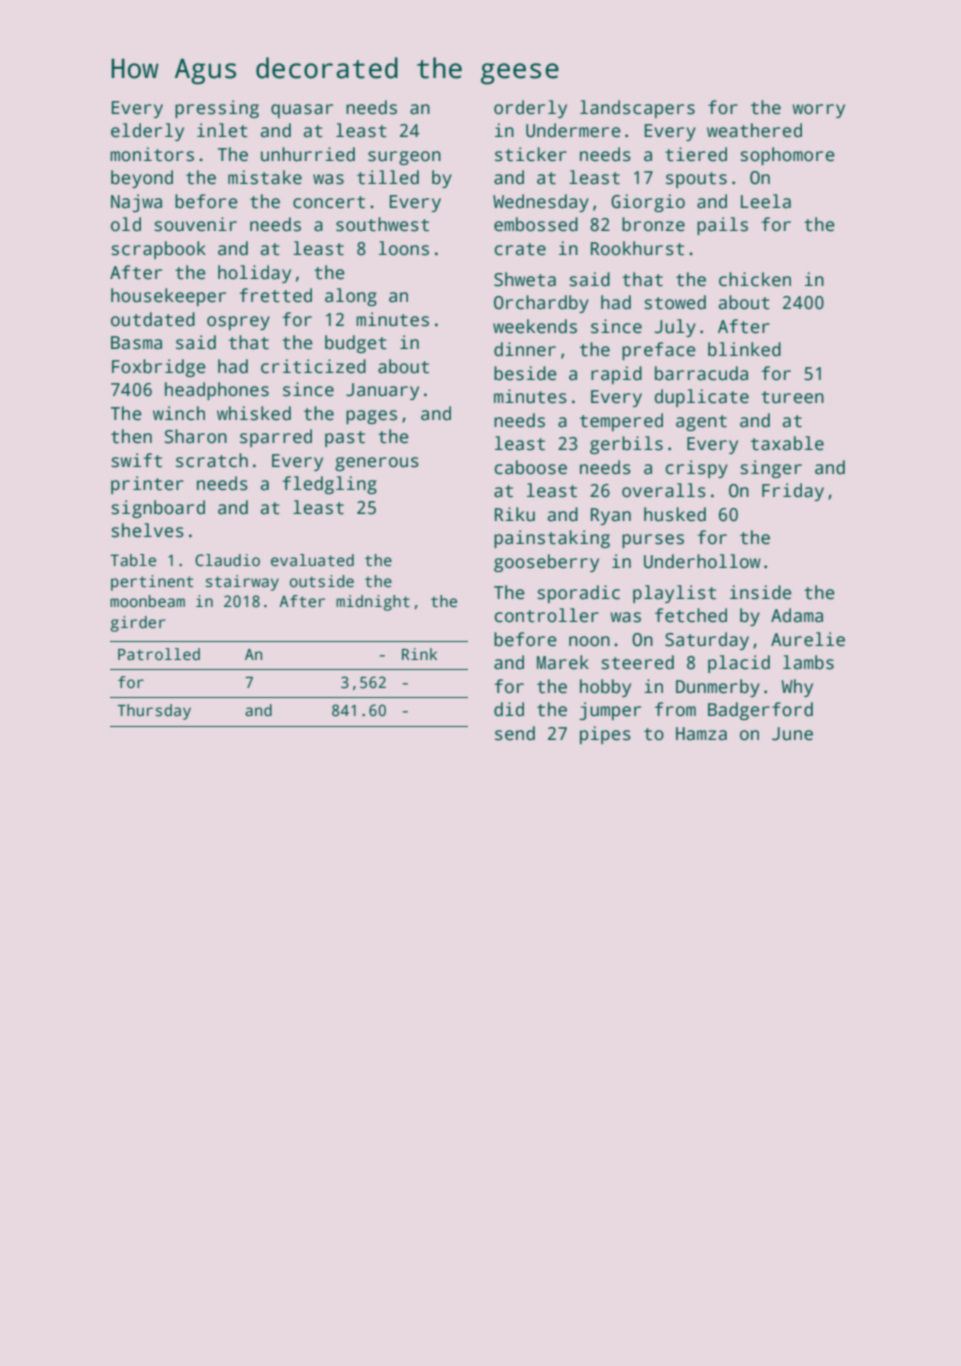 The height and width of the screenshot is (1366, 961). I want to click on June, so click(792, 734).
